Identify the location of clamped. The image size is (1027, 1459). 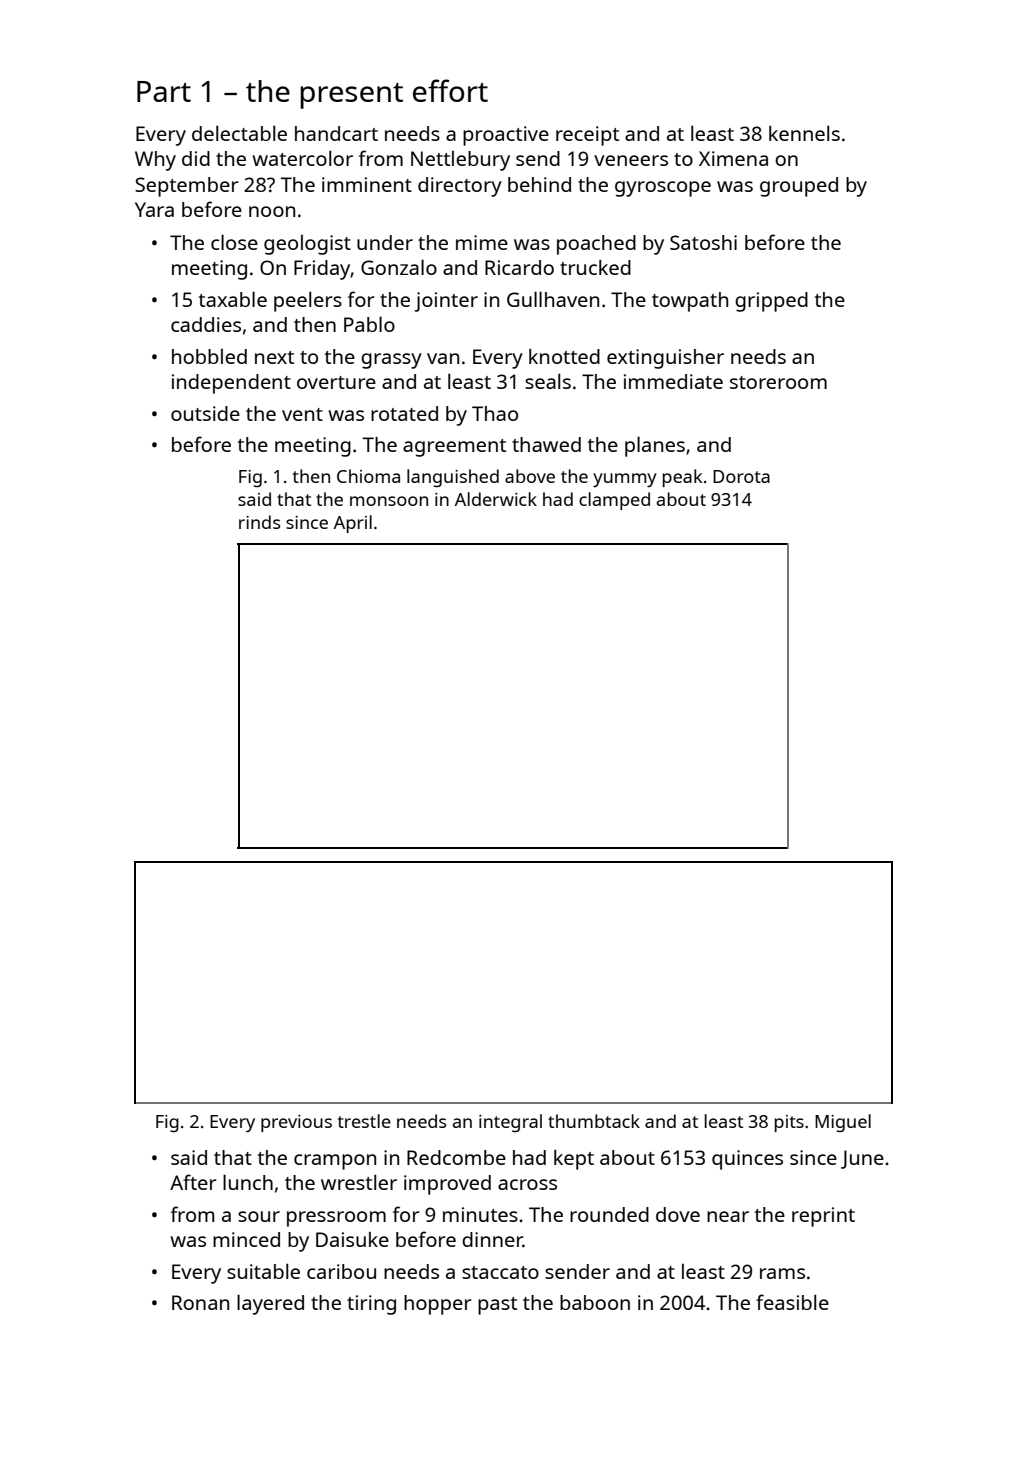
(614, 501).
